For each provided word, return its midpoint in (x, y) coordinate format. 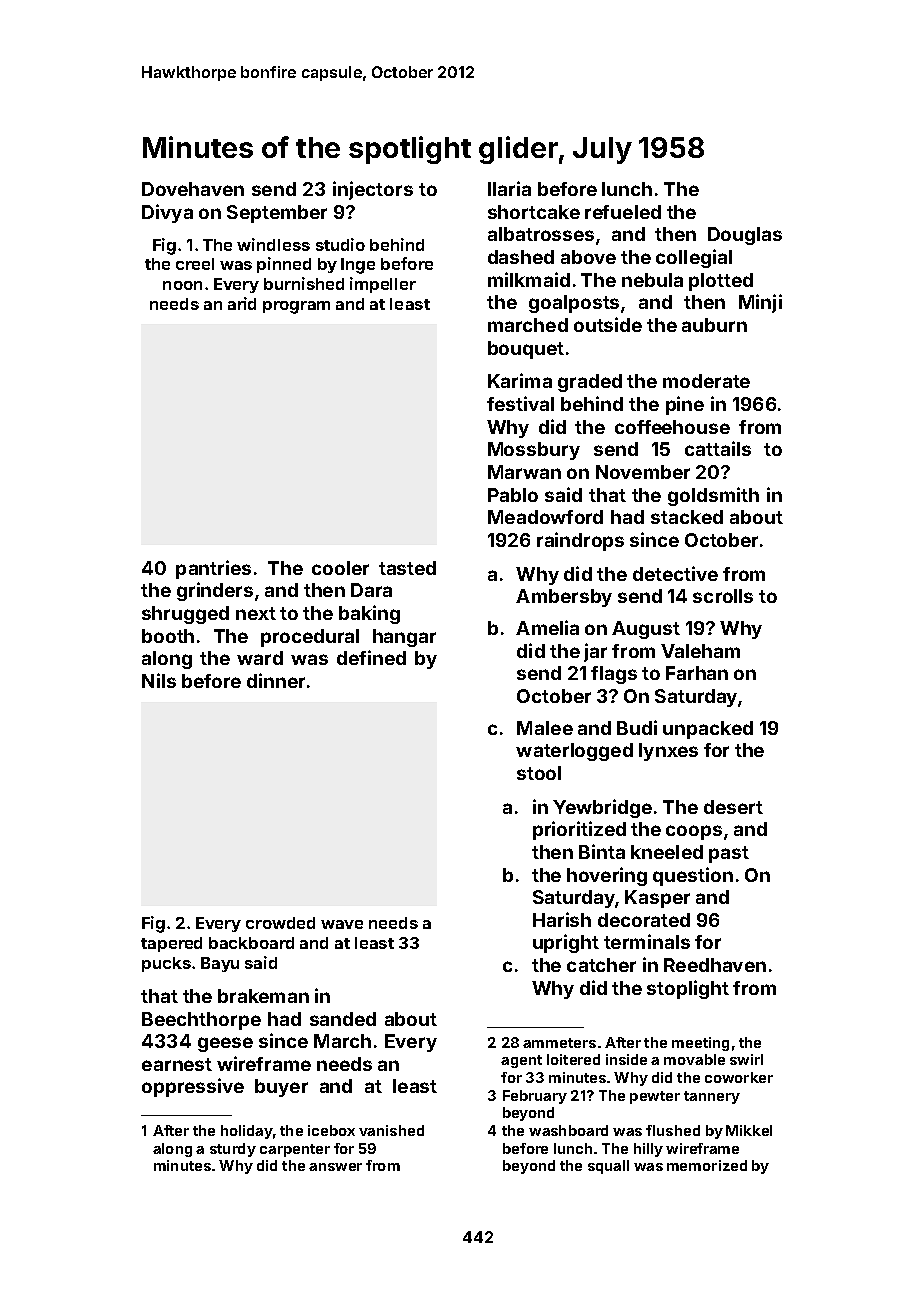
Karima (520, 380)
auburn (714, 325)
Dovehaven (193, 189)
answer (335, 1167)
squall (608, 1167)
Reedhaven (715, 965)
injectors (373, 190)
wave (342, 924)
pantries (213, 569)
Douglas (745, 236)
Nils (159, 680)
